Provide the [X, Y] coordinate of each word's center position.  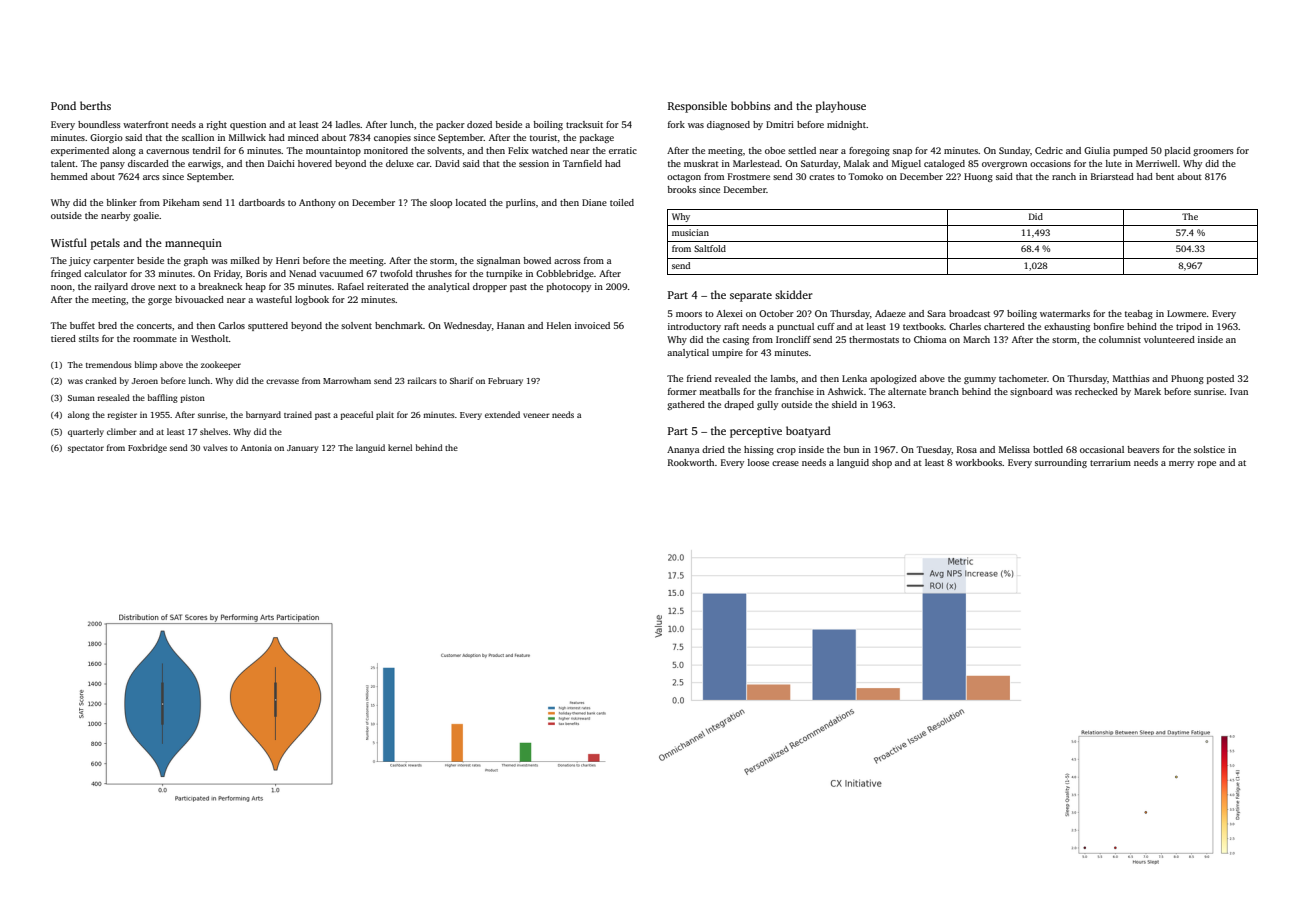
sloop [441, 203]
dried [713, 449]
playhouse [841, 107]
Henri [288, 260]
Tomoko [865, 176]
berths [95, 105]
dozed [479, 124]
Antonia [256, 448]
